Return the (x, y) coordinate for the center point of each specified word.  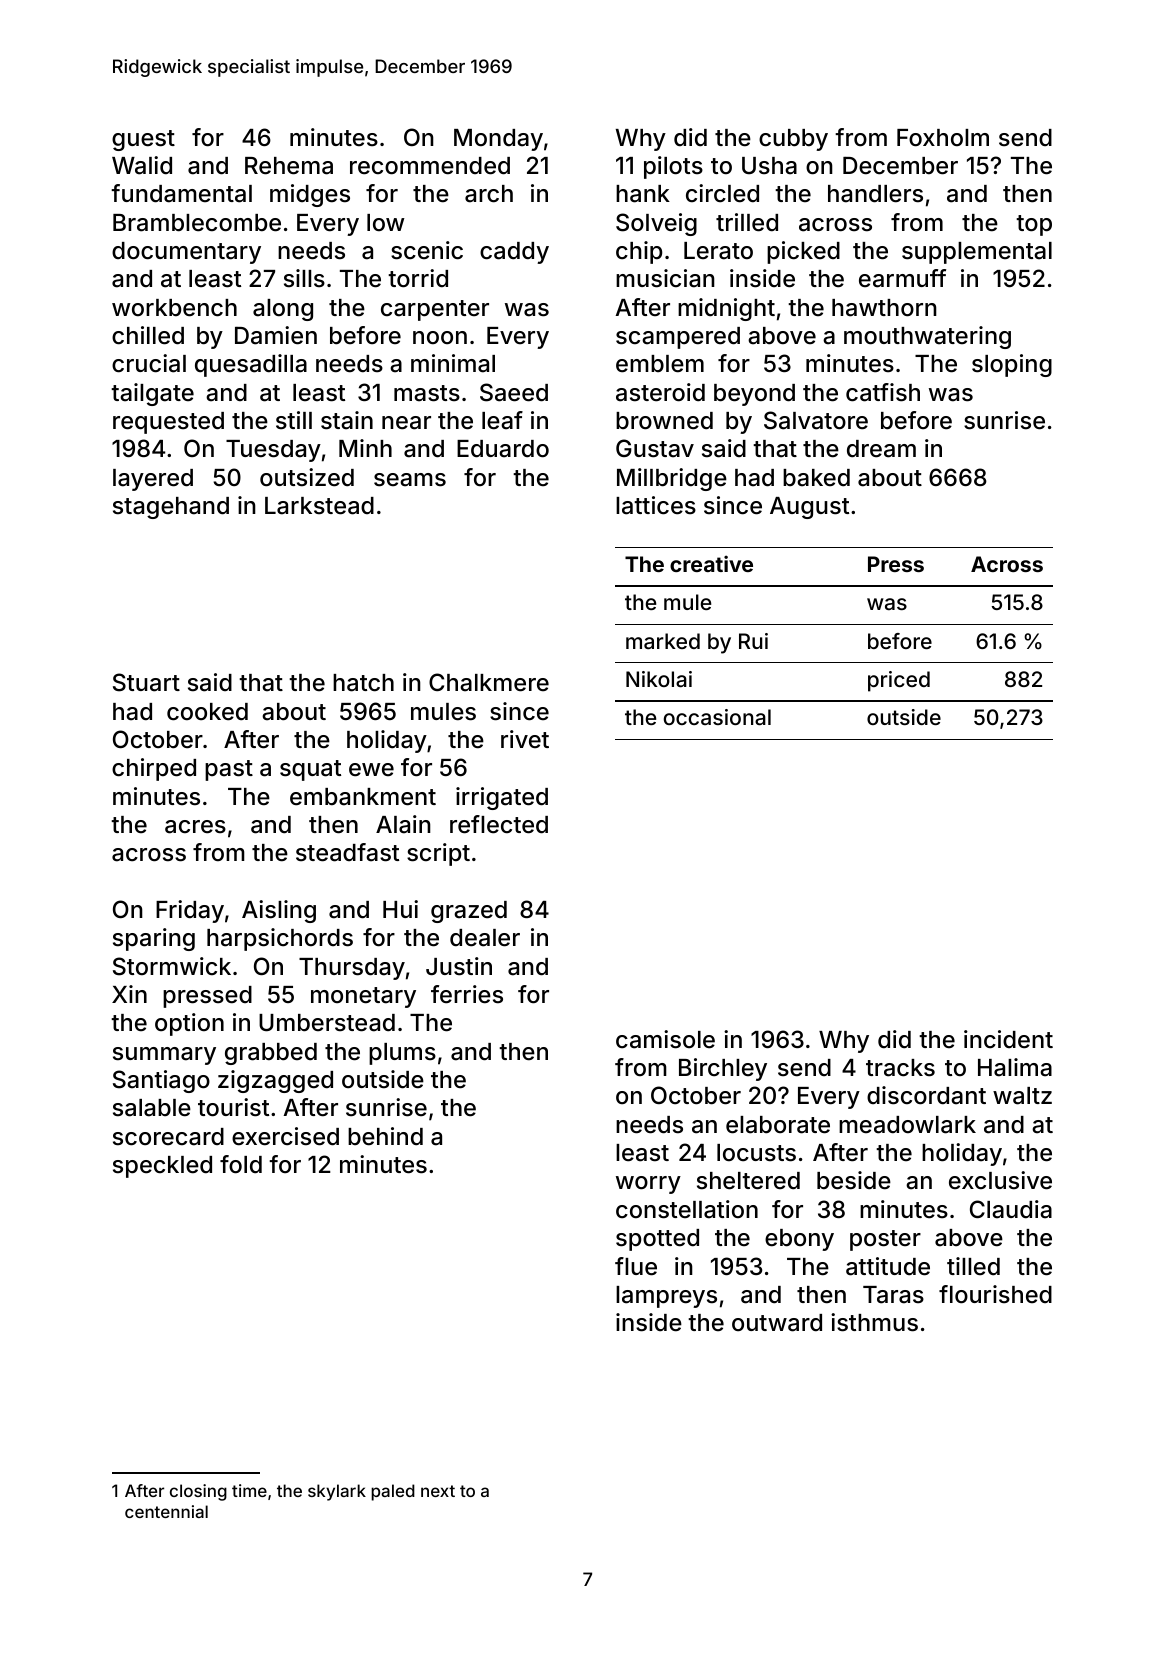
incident (1008, 1039)
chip (639, 252)
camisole (665, 1039)
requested (168, 423)
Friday (190, 911)
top (1034, 225)
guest (143, 140)
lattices (656, 505)
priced (899, 681)
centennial (166, 1511)
